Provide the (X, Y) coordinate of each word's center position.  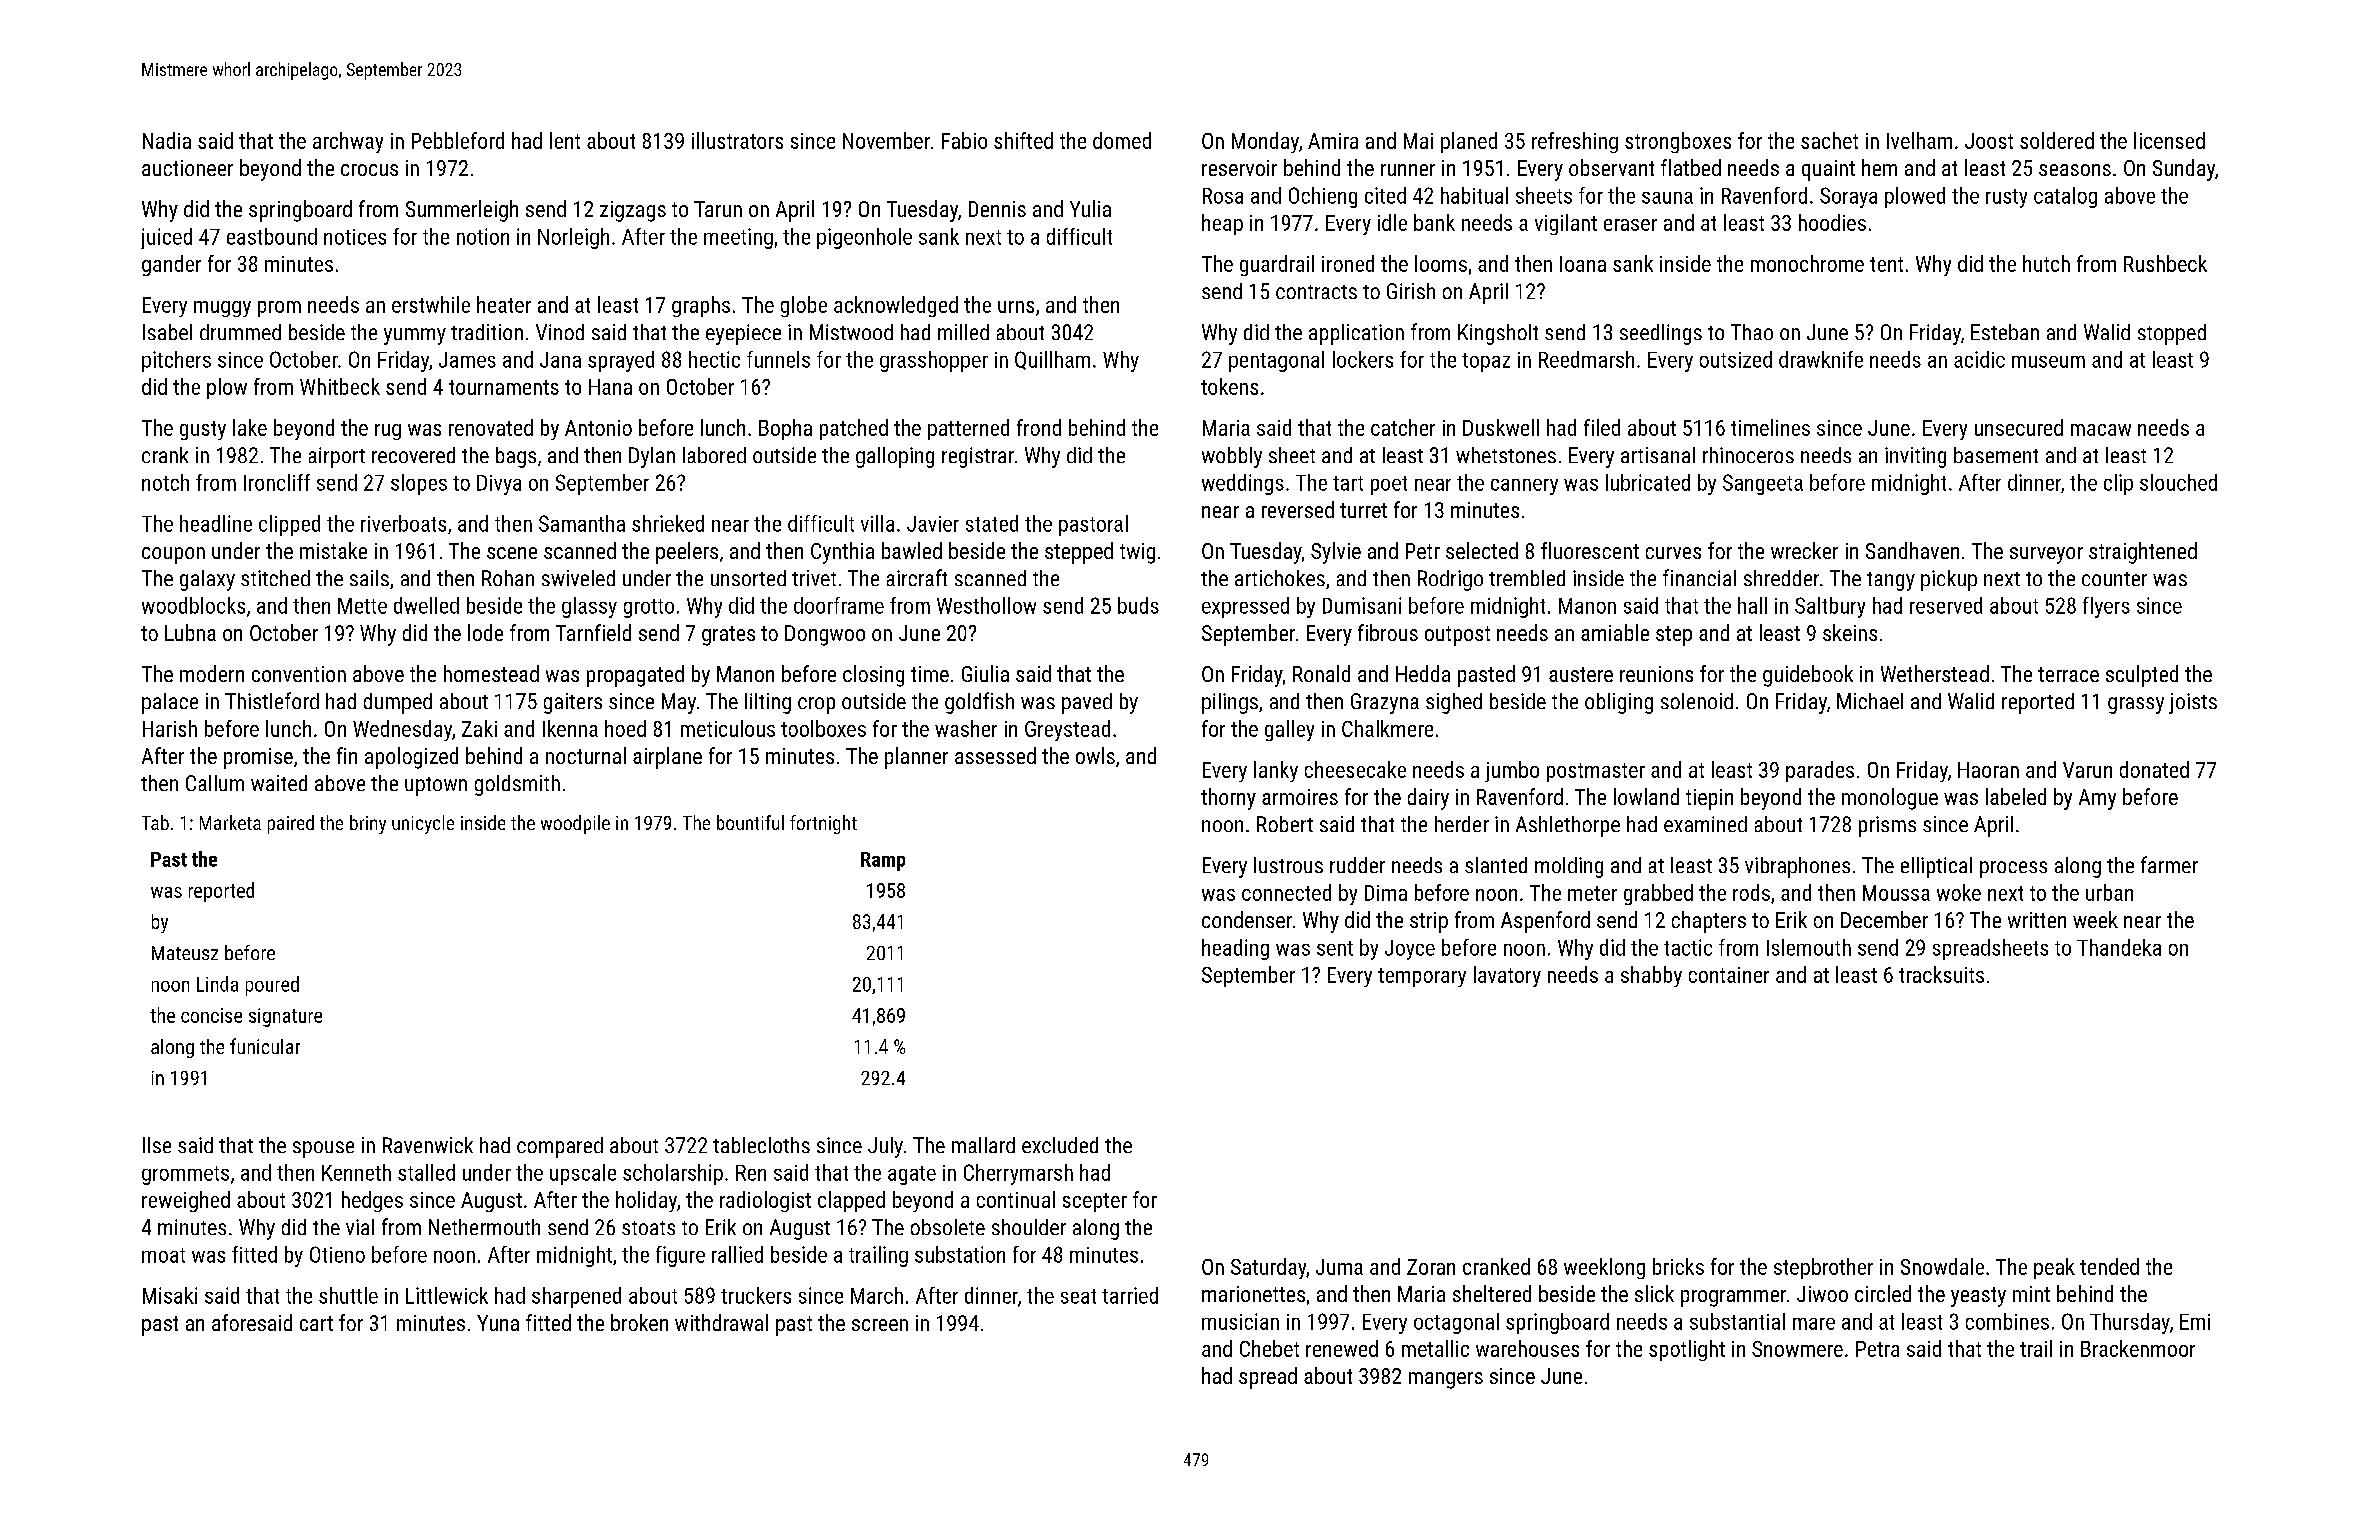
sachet (1829, 140)
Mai (1418, 141)
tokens (1229, 386)
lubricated (1648, 482)
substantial (1737, 1321)
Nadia (167, 140)
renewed (1342, 1348)
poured (272, 986)
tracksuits (1941, 974)
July (885, 1147)
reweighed (186, 1201)
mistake (333, 550)
